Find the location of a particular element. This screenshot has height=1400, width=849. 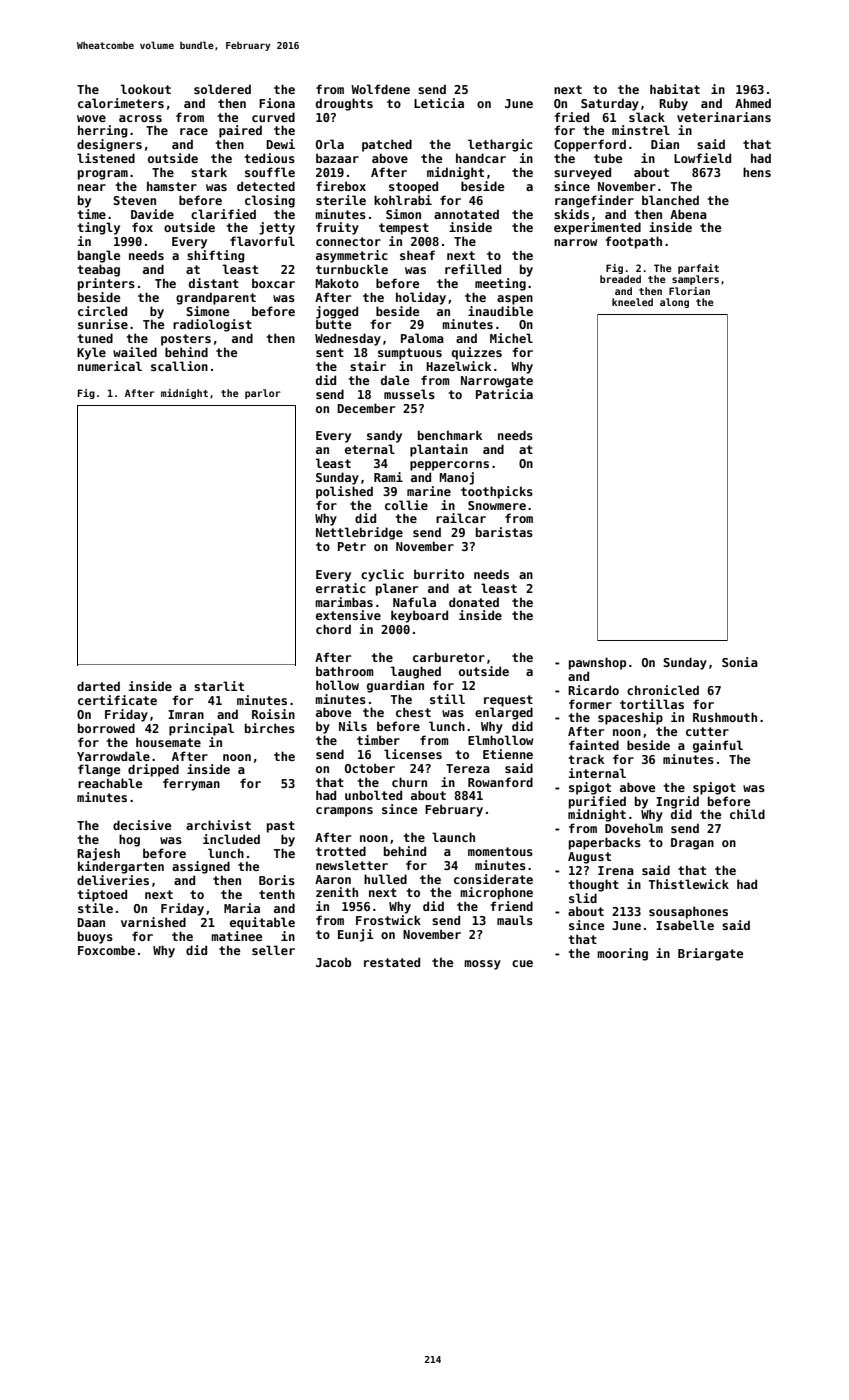

rangefinder is located at coordinates (594, 201).
